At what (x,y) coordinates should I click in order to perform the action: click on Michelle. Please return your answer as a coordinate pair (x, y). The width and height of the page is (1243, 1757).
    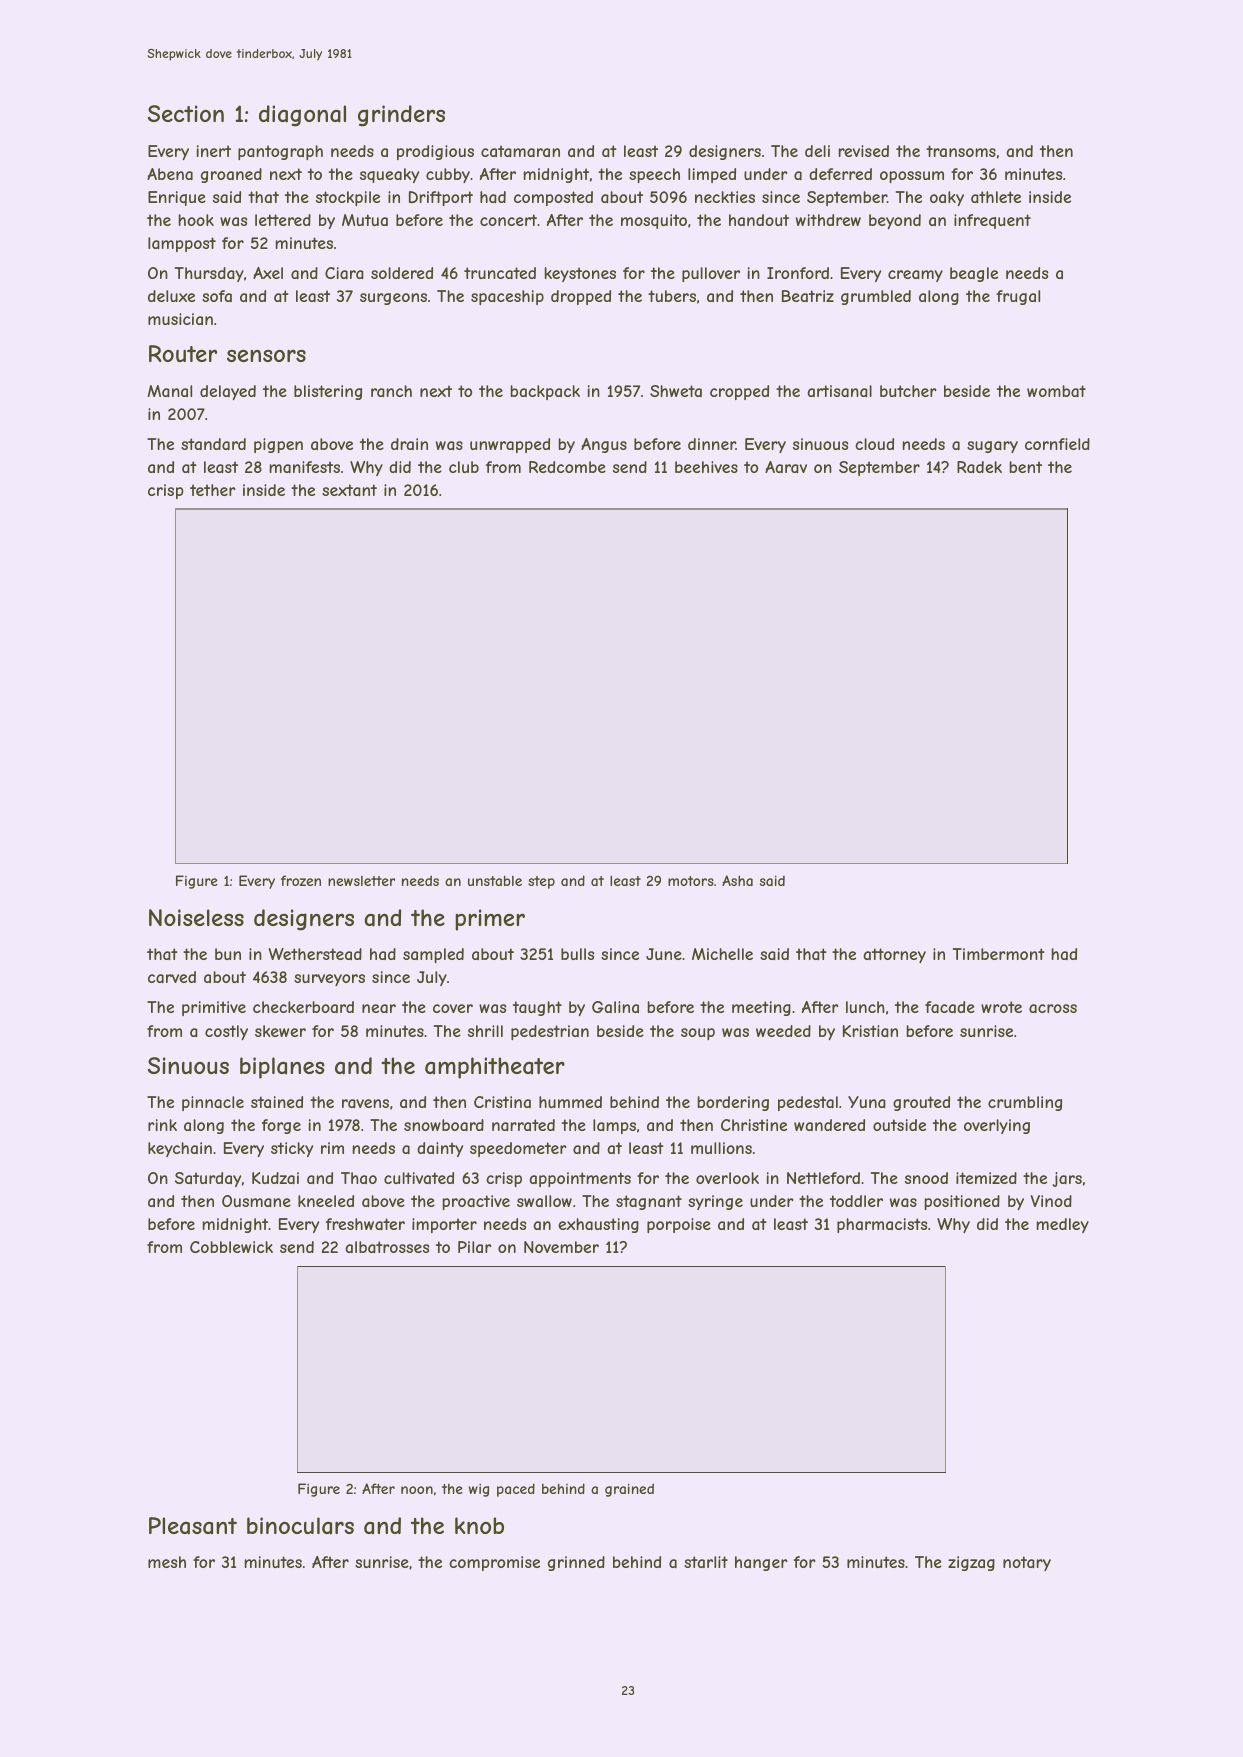
    Looking at the image, I should click on (722, 954).
